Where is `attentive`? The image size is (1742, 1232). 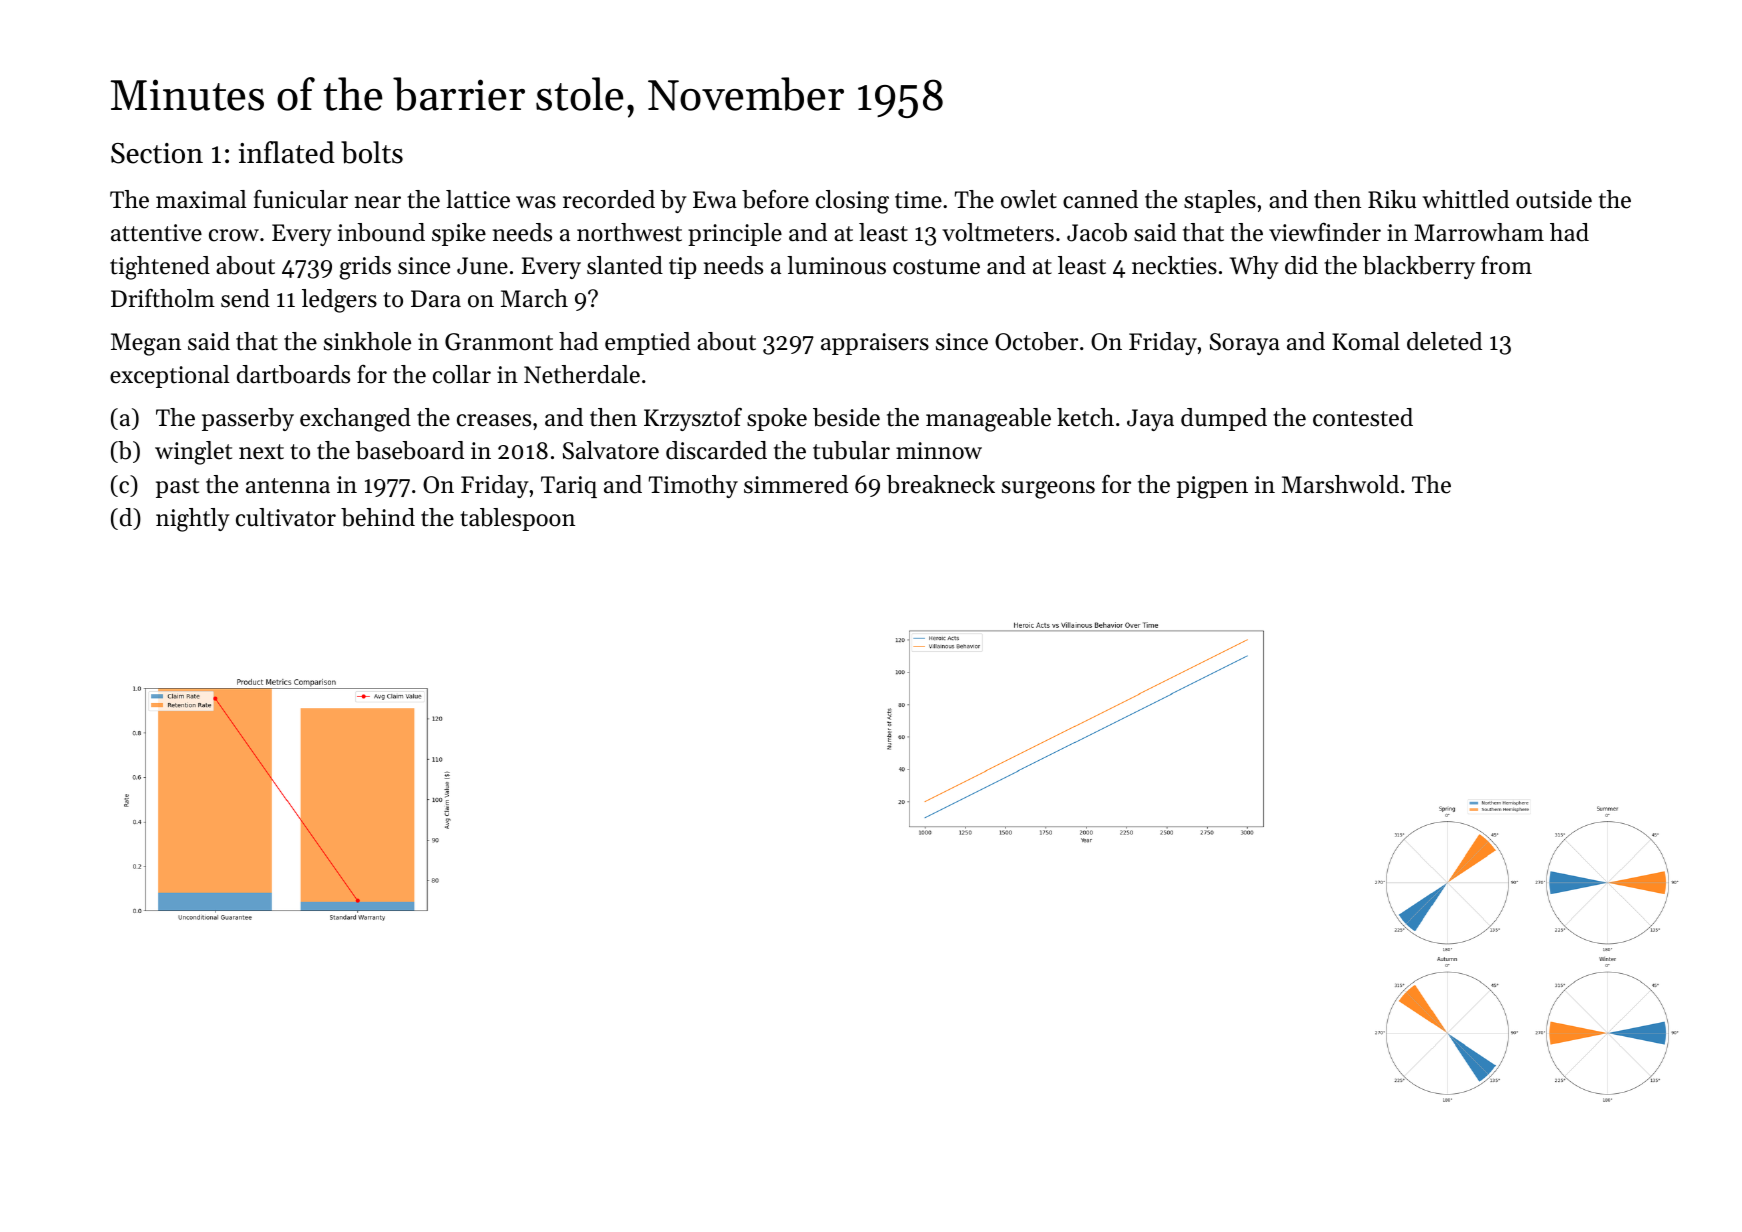 attentive is located at coordinates (156, 233).
